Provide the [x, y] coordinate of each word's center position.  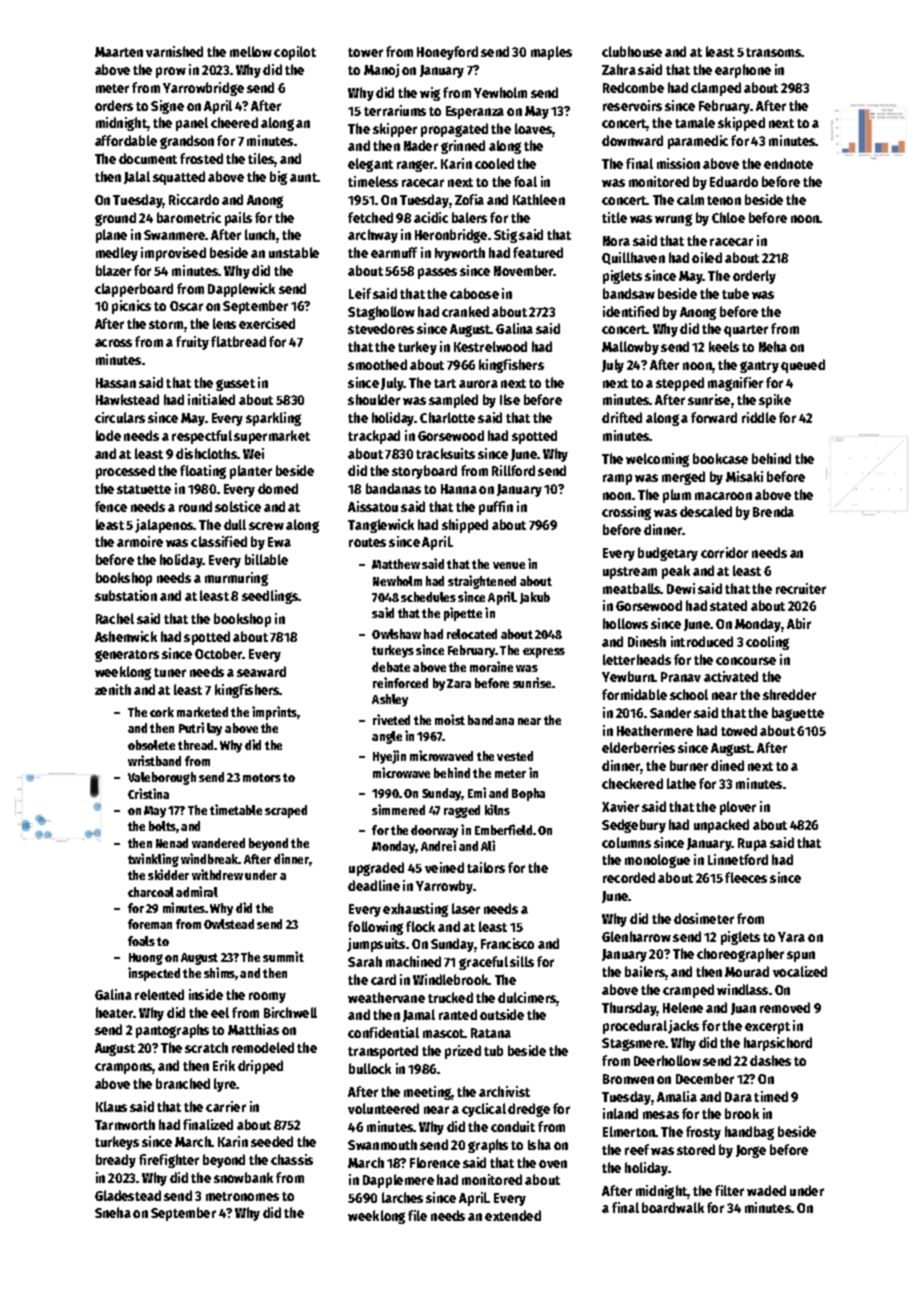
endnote [788, 163]
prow [171, 72]
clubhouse [632, 51]
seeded [272, 1141]
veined [444, 867]
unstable [294, 252]
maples [551, 53]
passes [437, 273]
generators [127, 656]
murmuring [236, 579]
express [544, 653]
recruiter [801, 588]
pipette [463, 614]
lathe [681, 783]
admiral [197, 891]
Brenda [773, 511]
